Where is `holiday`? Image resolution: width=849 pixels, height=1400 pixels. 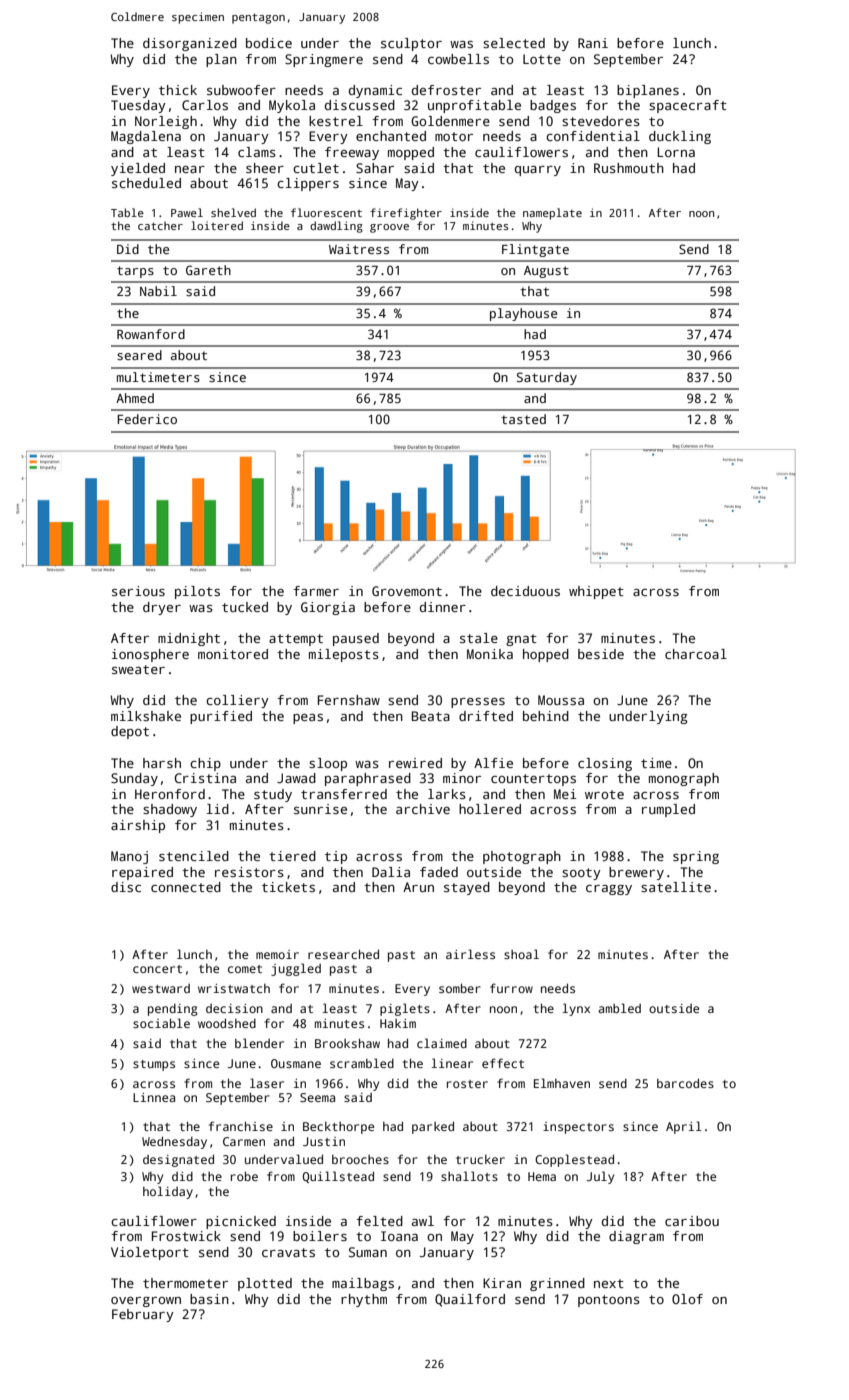
holiday is located at coordinates (168, 1192).
